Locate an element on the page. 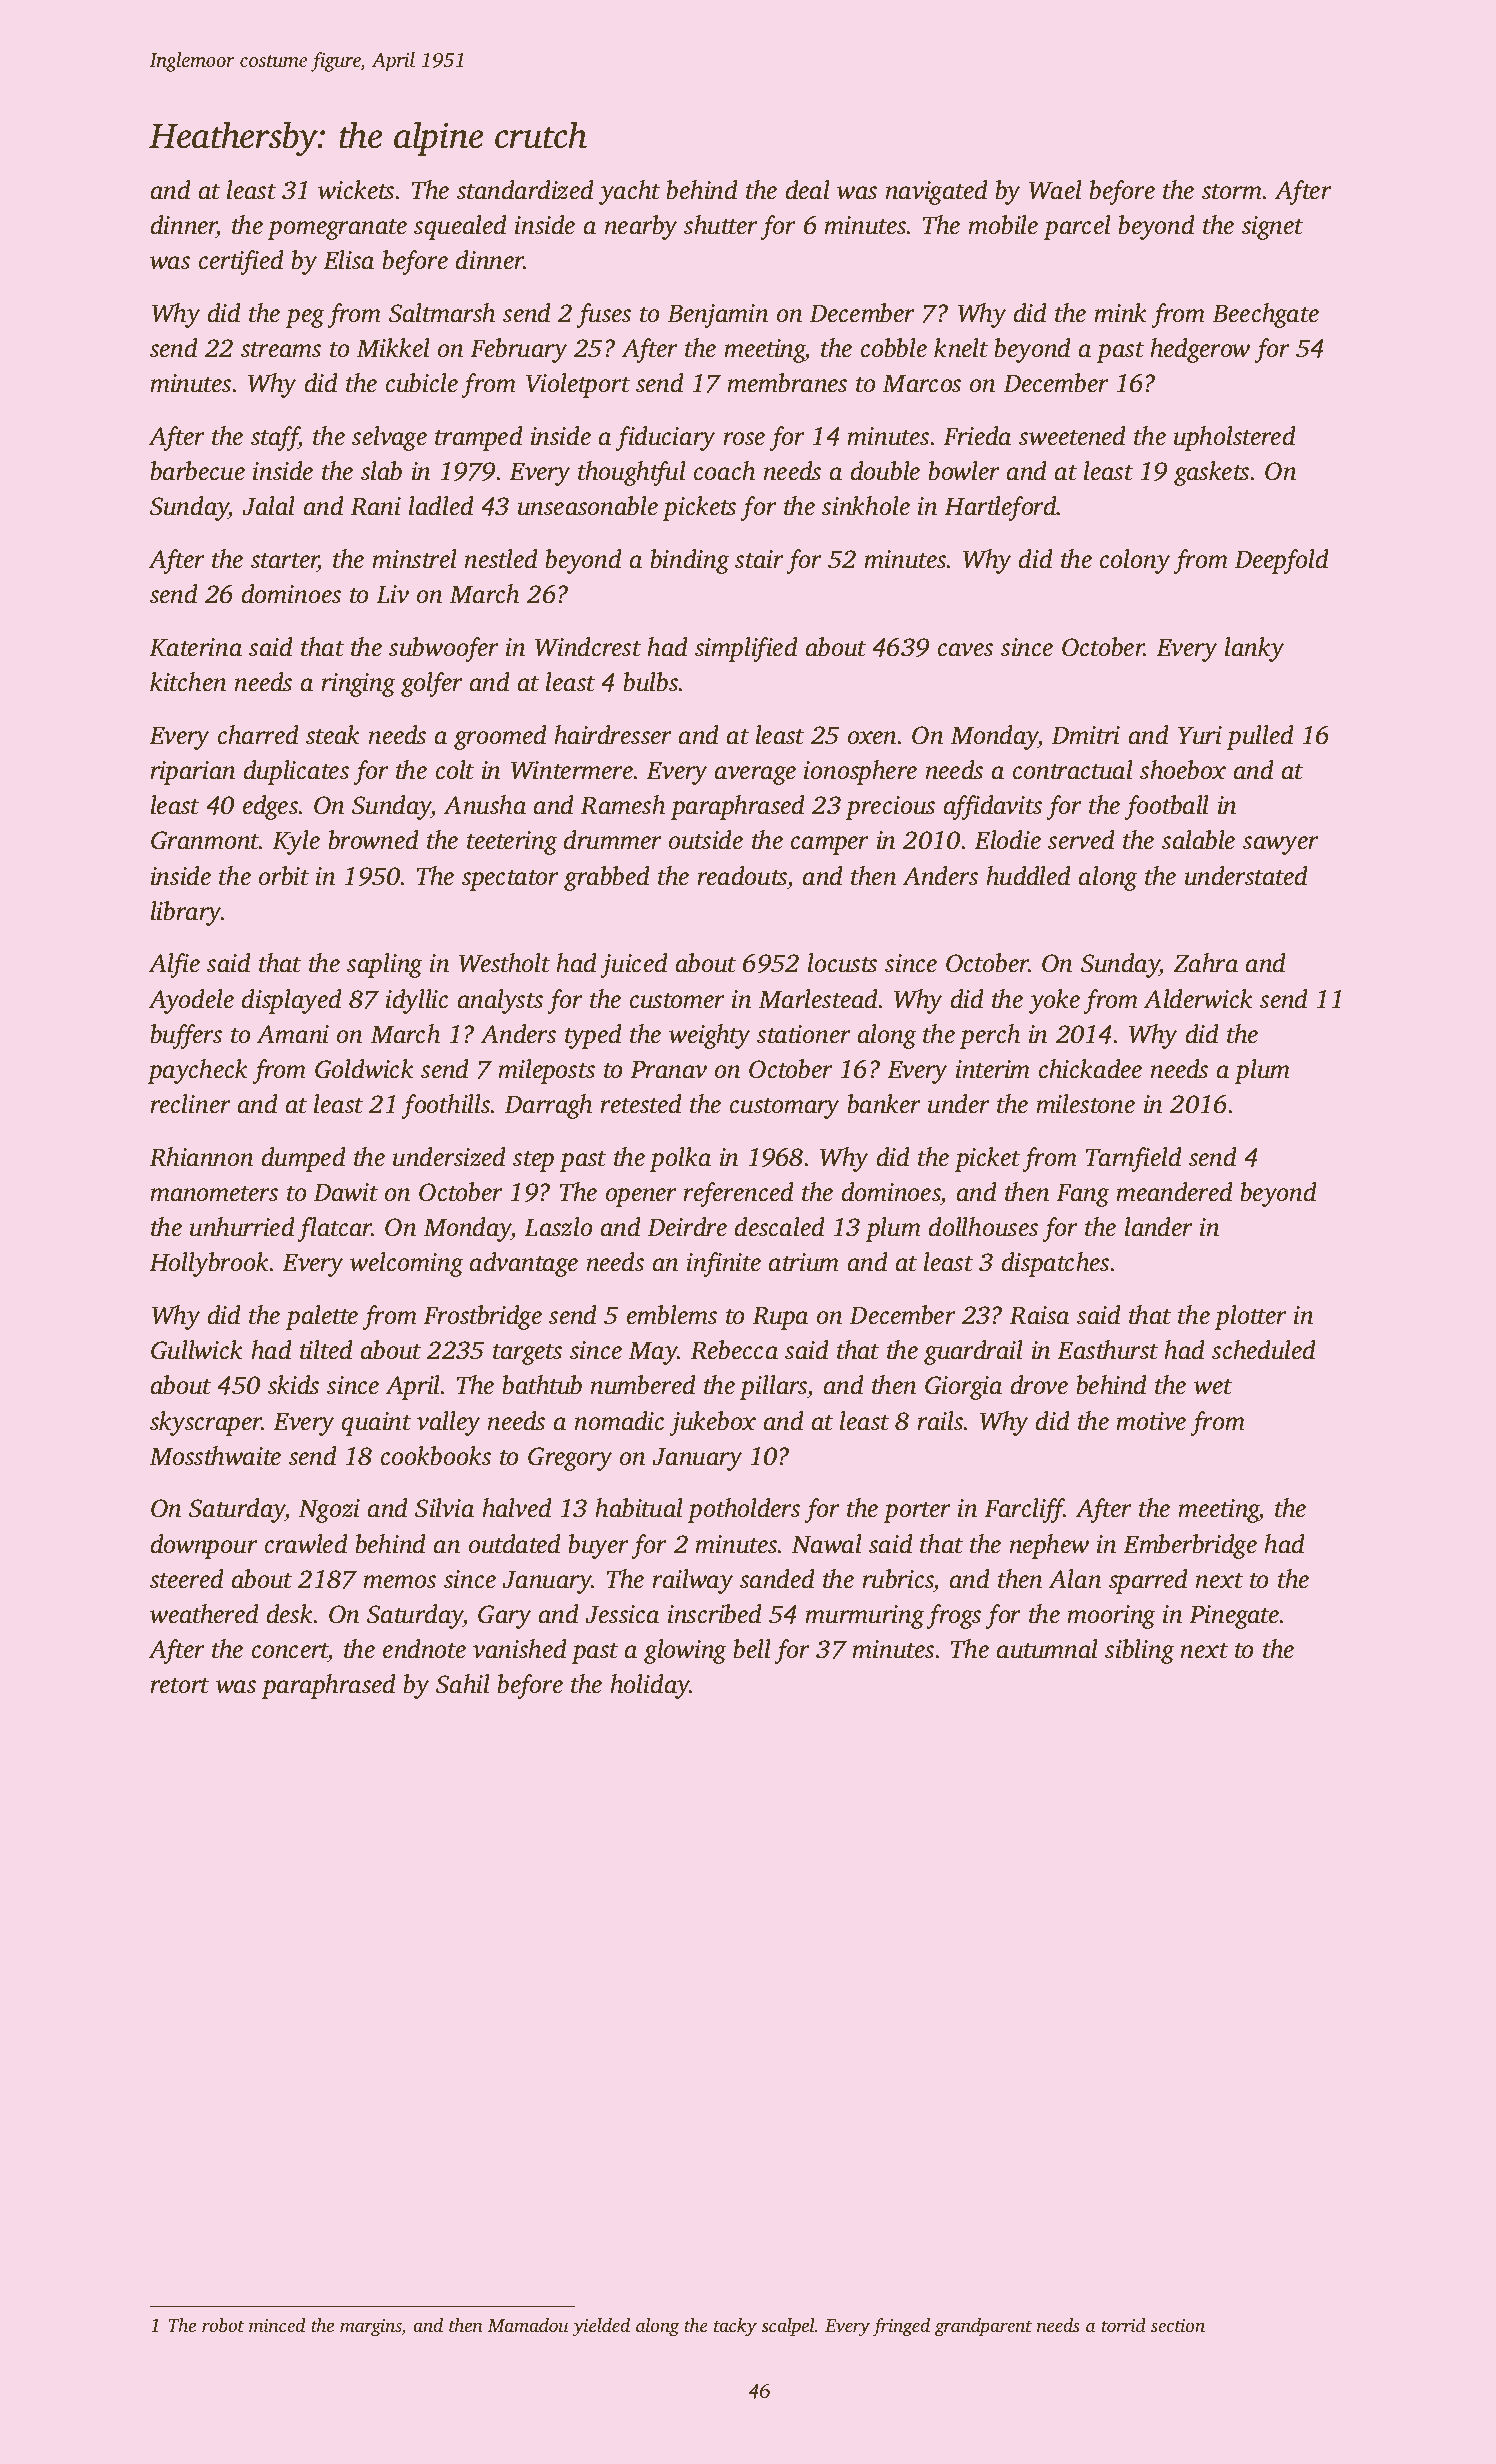 This page has width=1496, height=2464. Alderwick is located at coordinates (1198, 999).
